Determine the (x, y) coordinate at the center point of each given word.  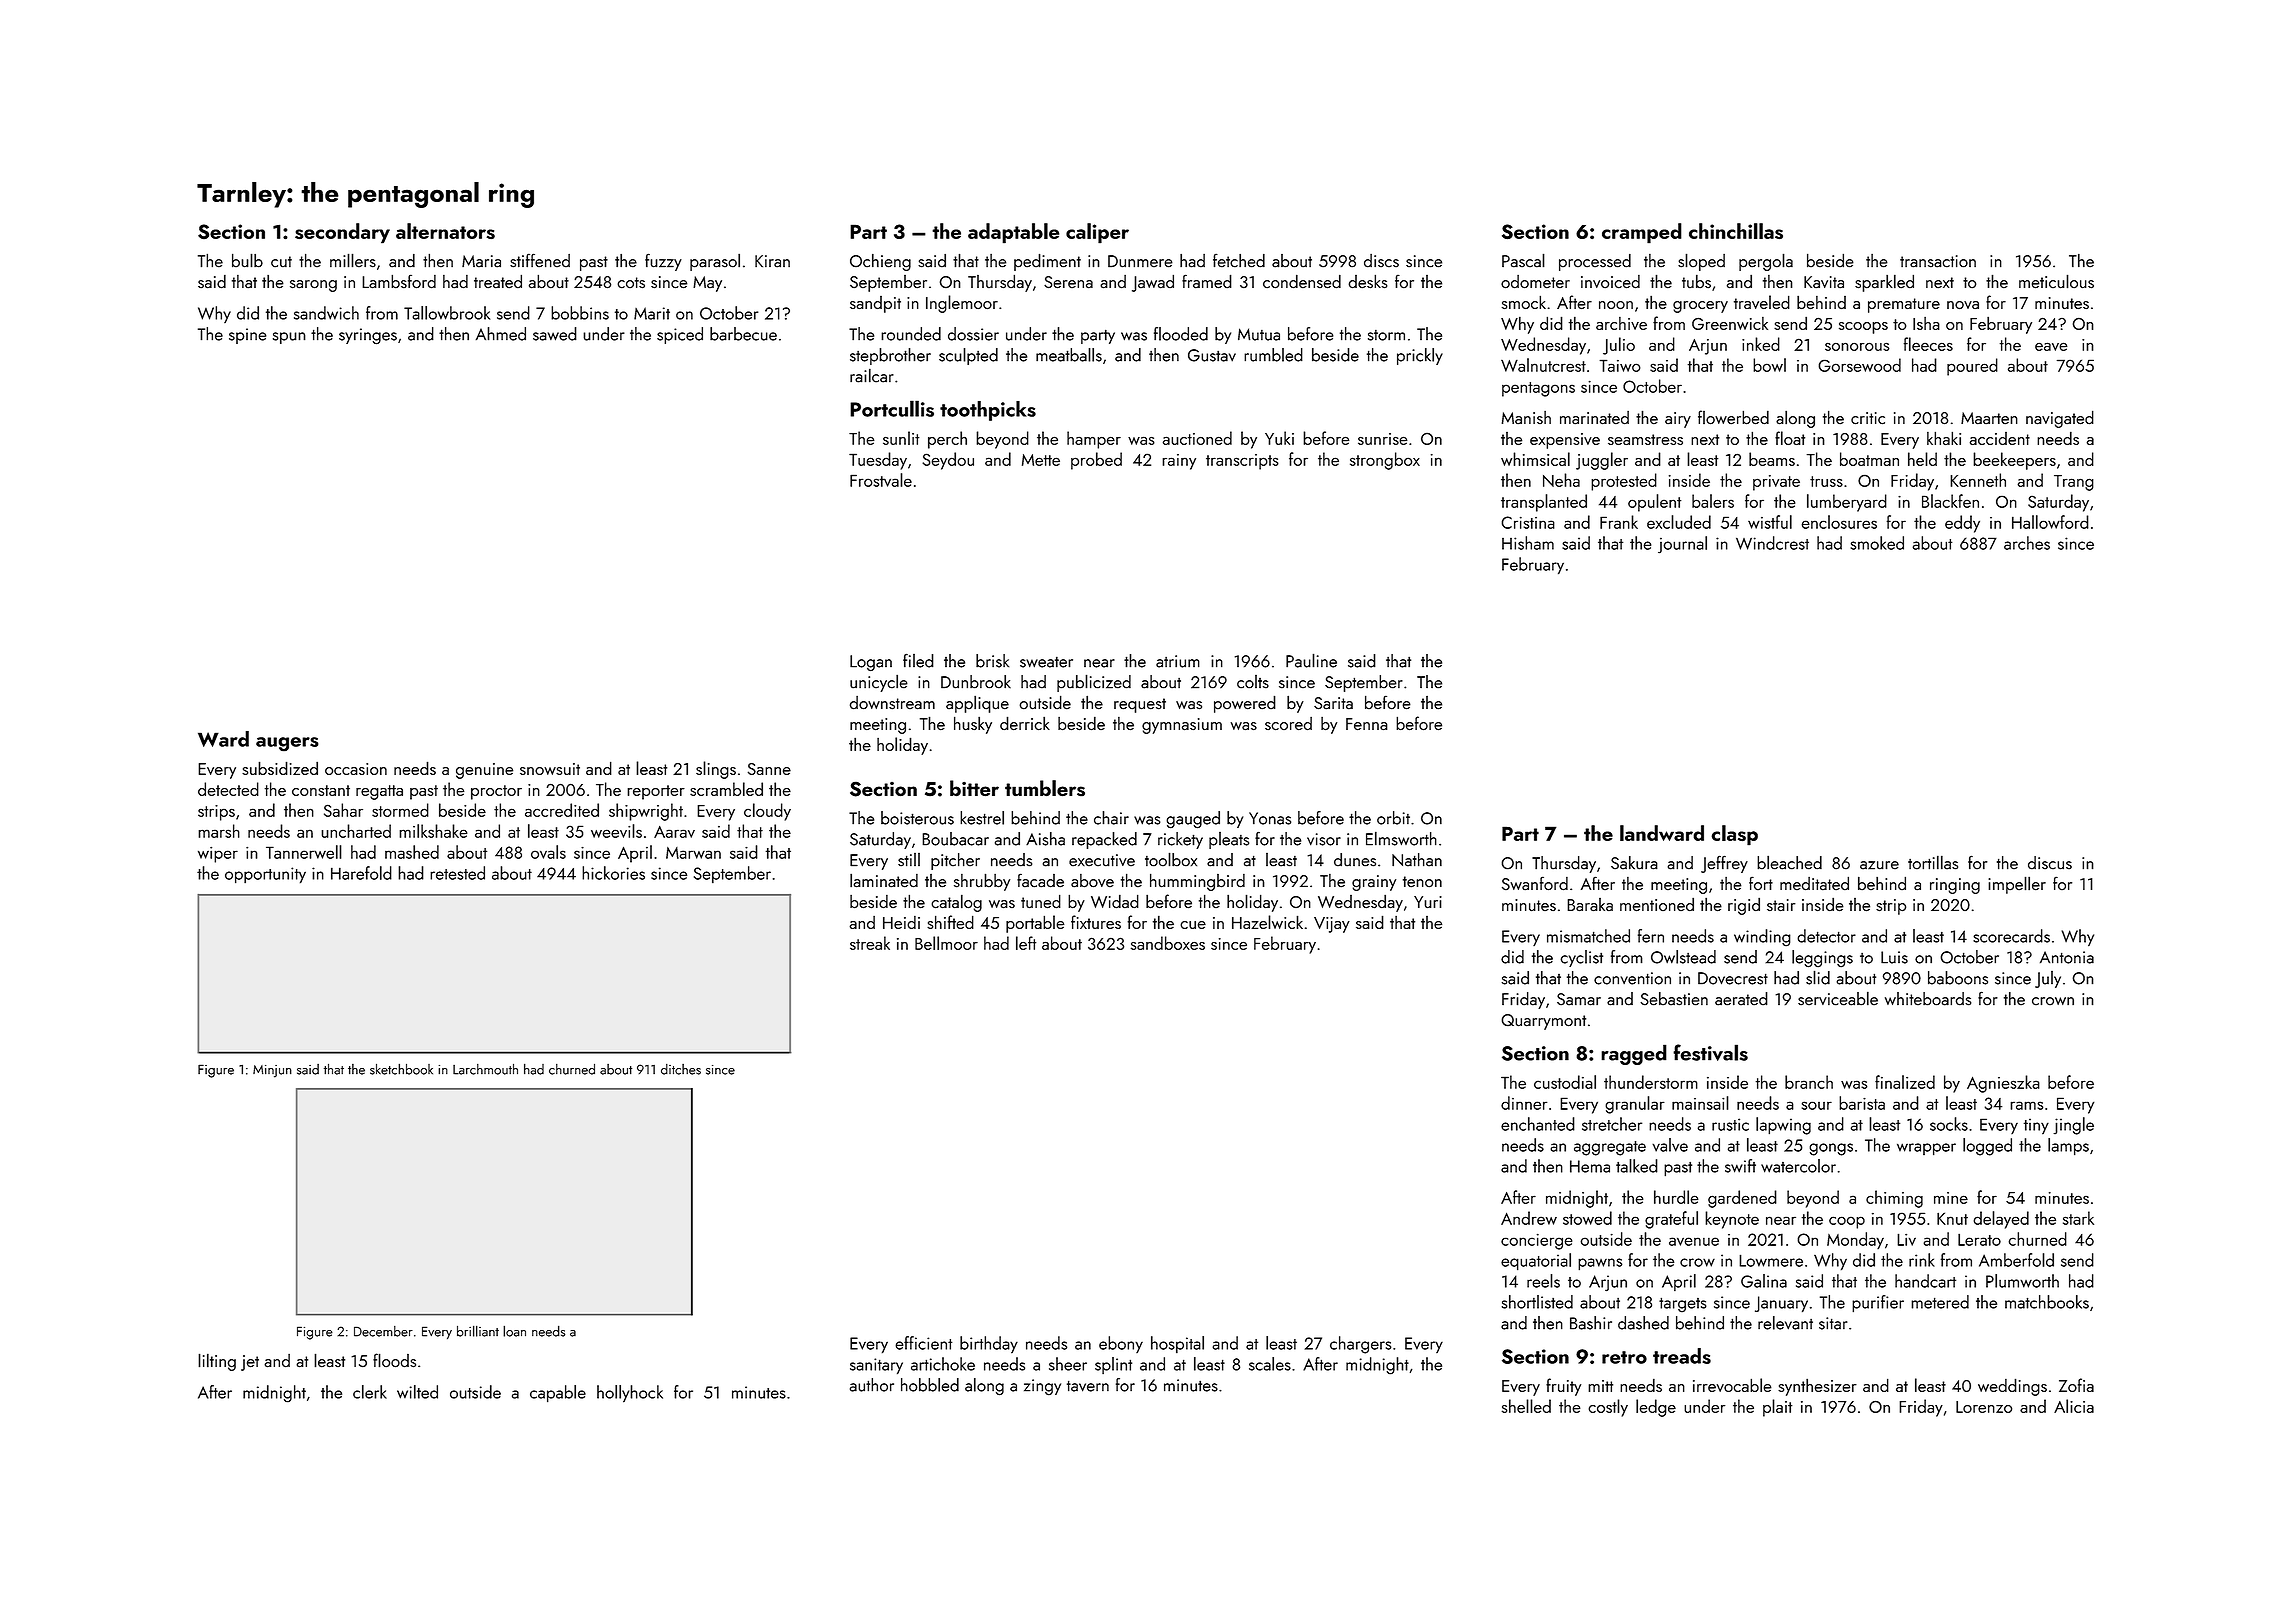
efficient (924, 1343)
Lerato (1979, 1239)
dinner (1524, 1103)
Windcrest (1772, 543)
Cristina (1528, 522)
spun (289, 338)
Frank (1619, 522)
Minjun (272, 1071)
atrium (1178, 661)
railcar (872, 375)
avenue (1694, 1241)
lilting (217, 1362)
